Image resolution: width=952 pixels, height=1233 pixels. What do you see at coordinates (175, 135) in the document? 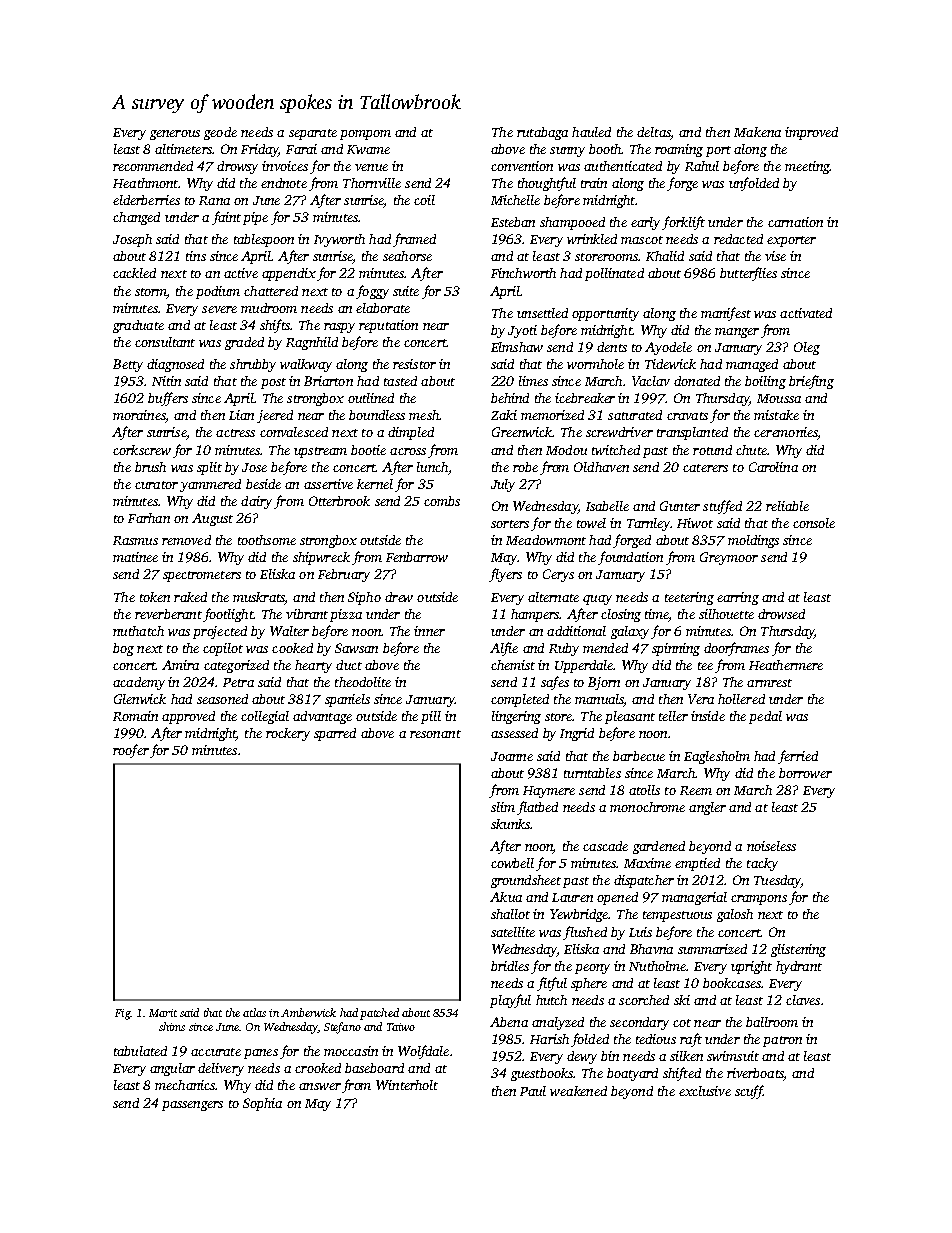
I see `generous` at bounding box center [175, 135].
